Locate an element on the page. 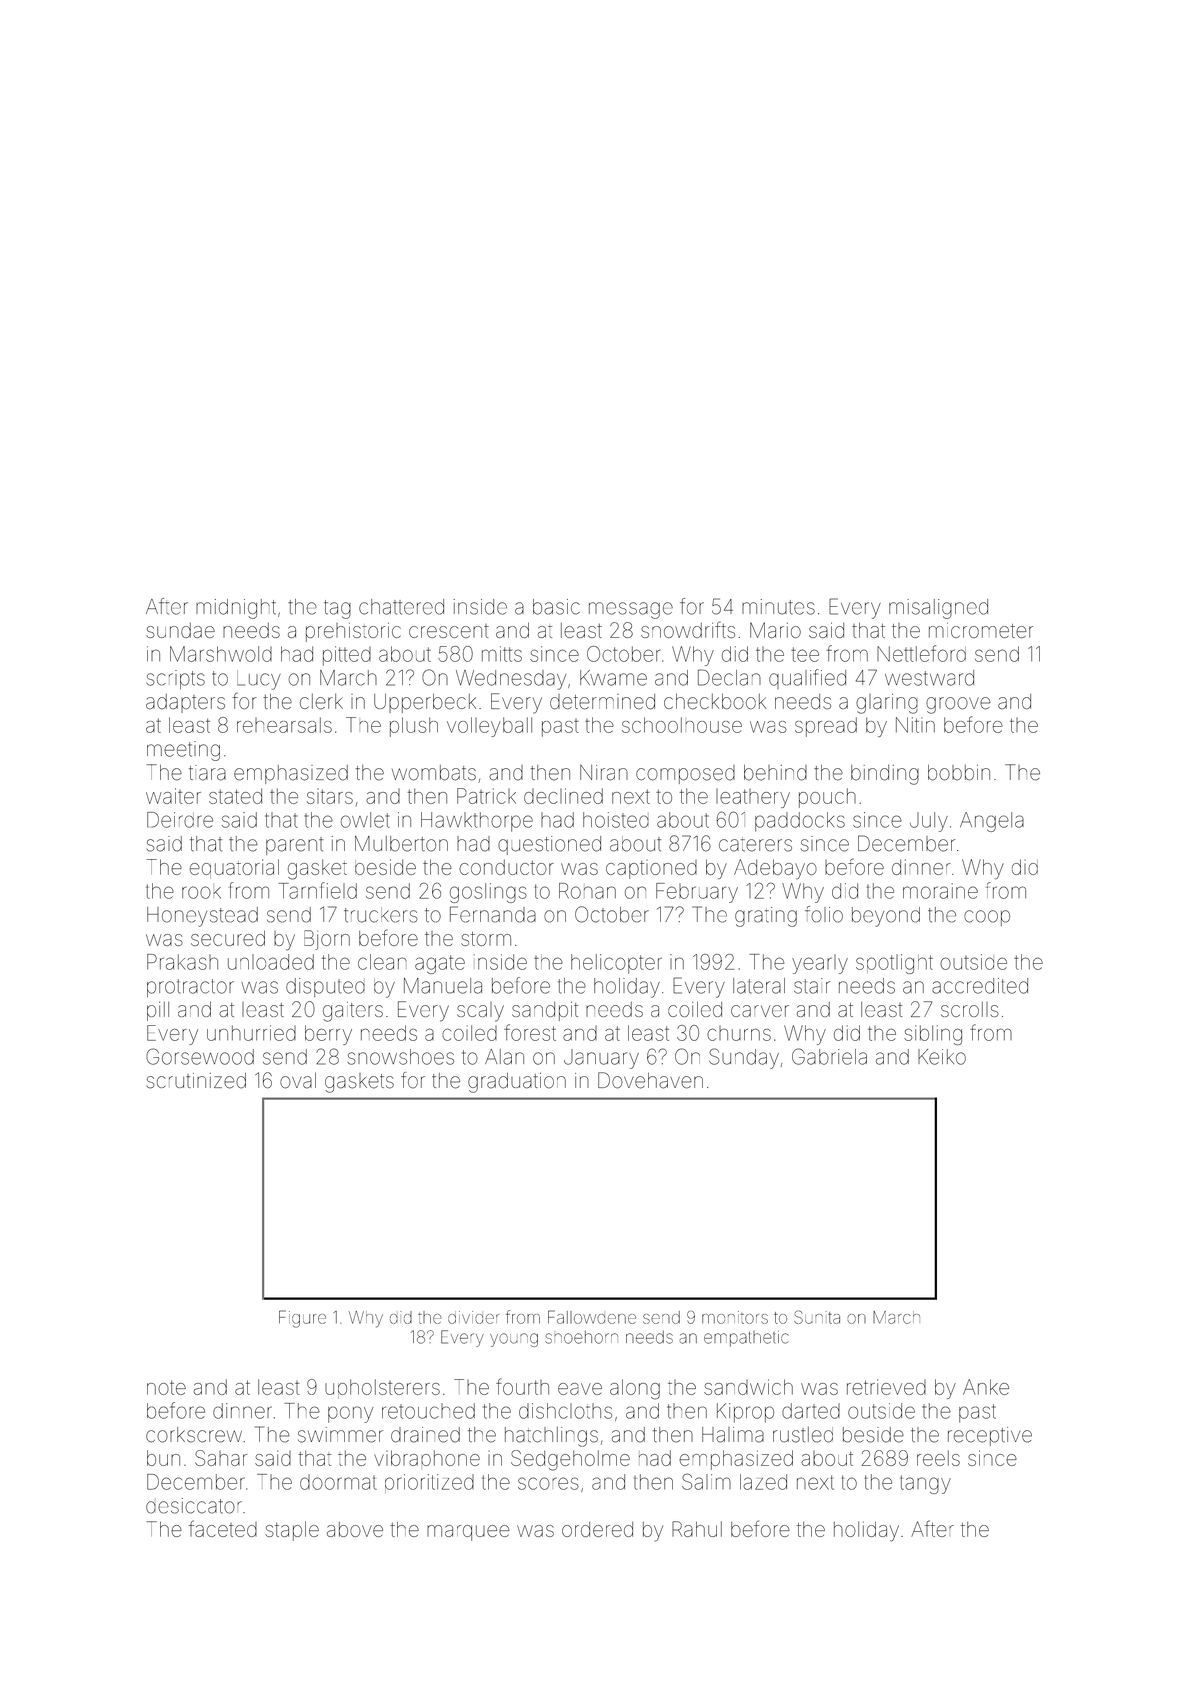 This page has width=1199, height=1696. secured is located at coordinates (228, 938).
